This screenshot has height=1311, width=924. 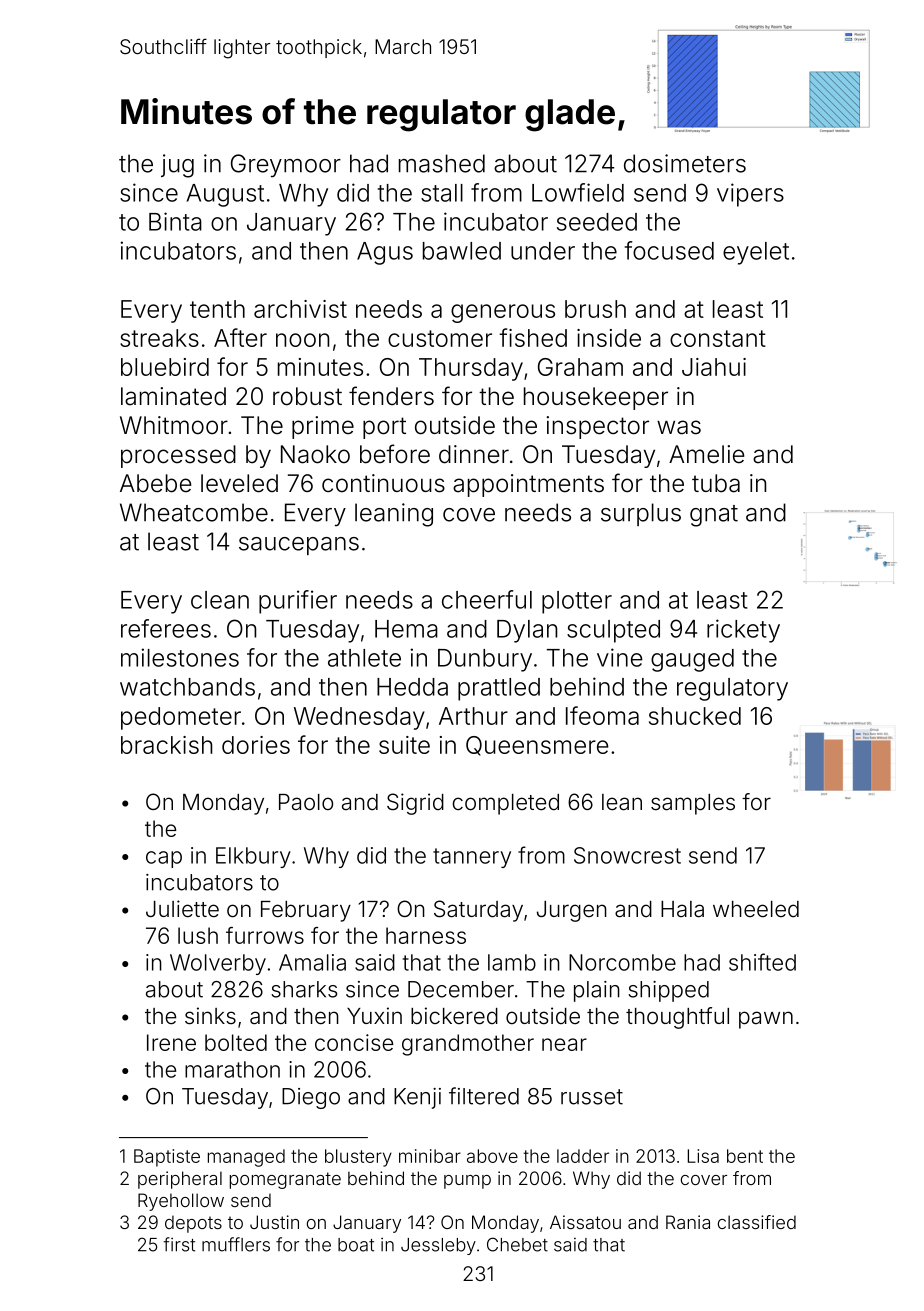 What do you see at coordinates (286, 166) in the screenshot?
I see `Greymoor` at bounding box center [286, 166].
